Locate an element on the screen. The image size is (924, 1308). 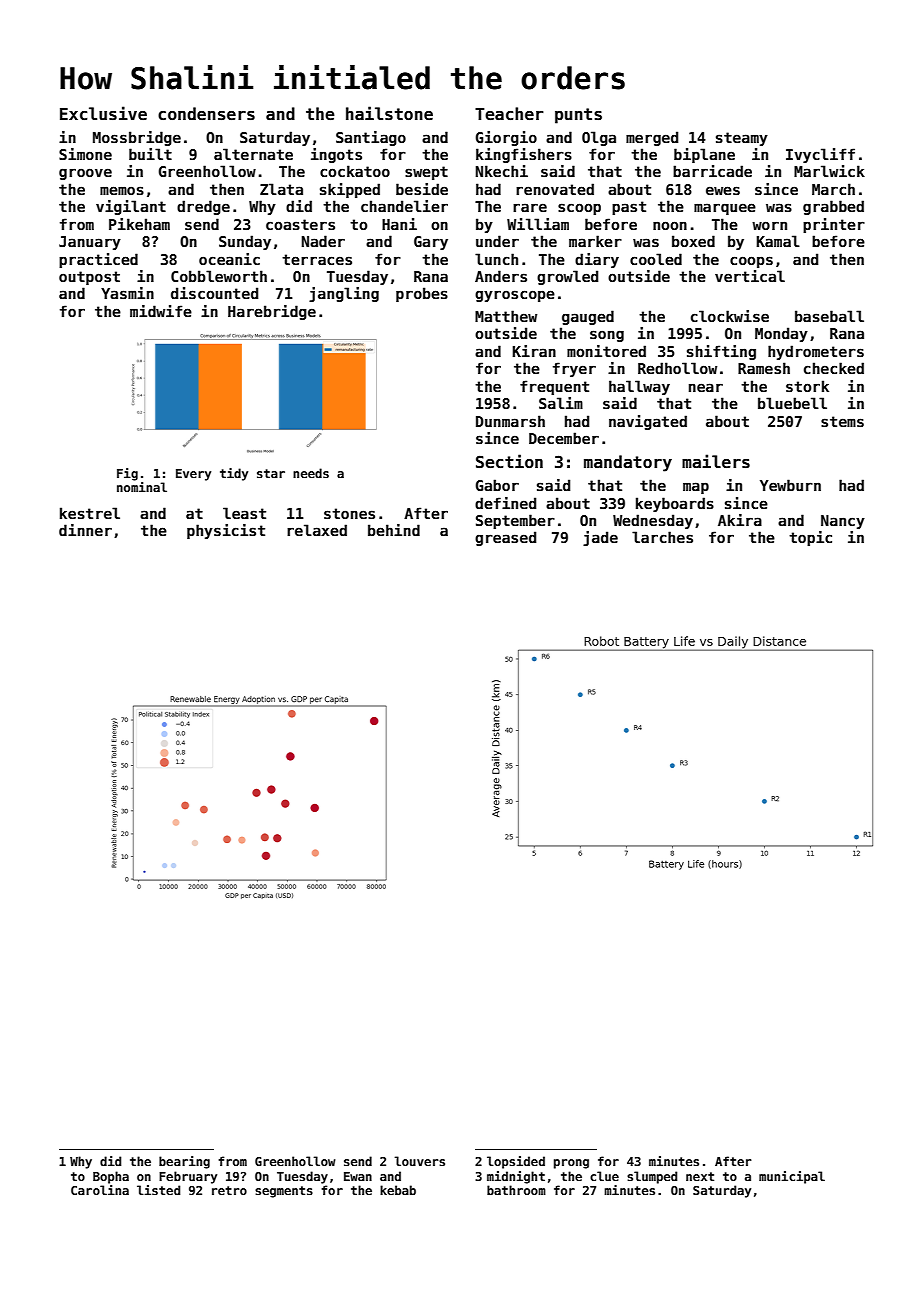
built is located at coordinates (150, 154).
